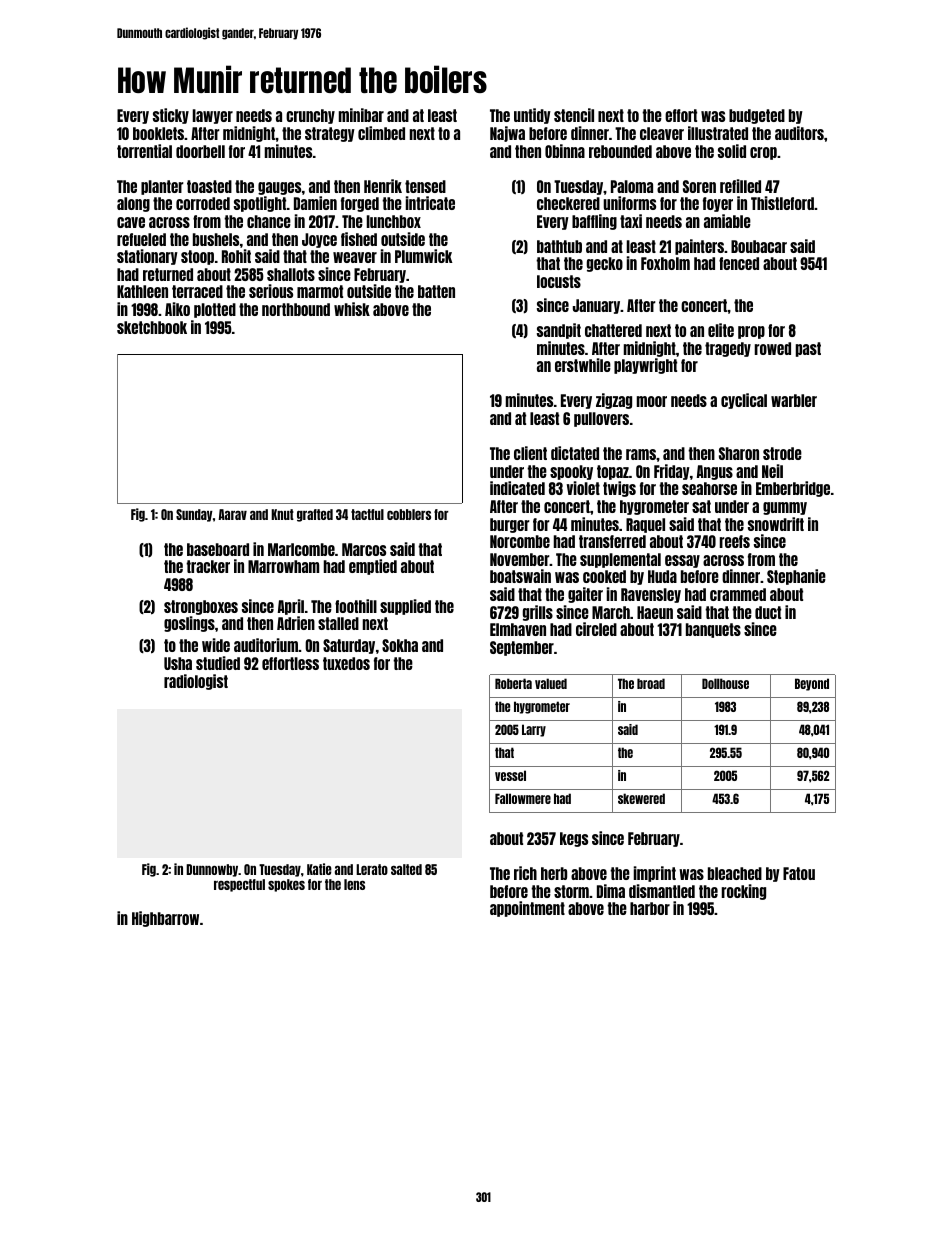  I want to click on duct, so click(768, 612).
